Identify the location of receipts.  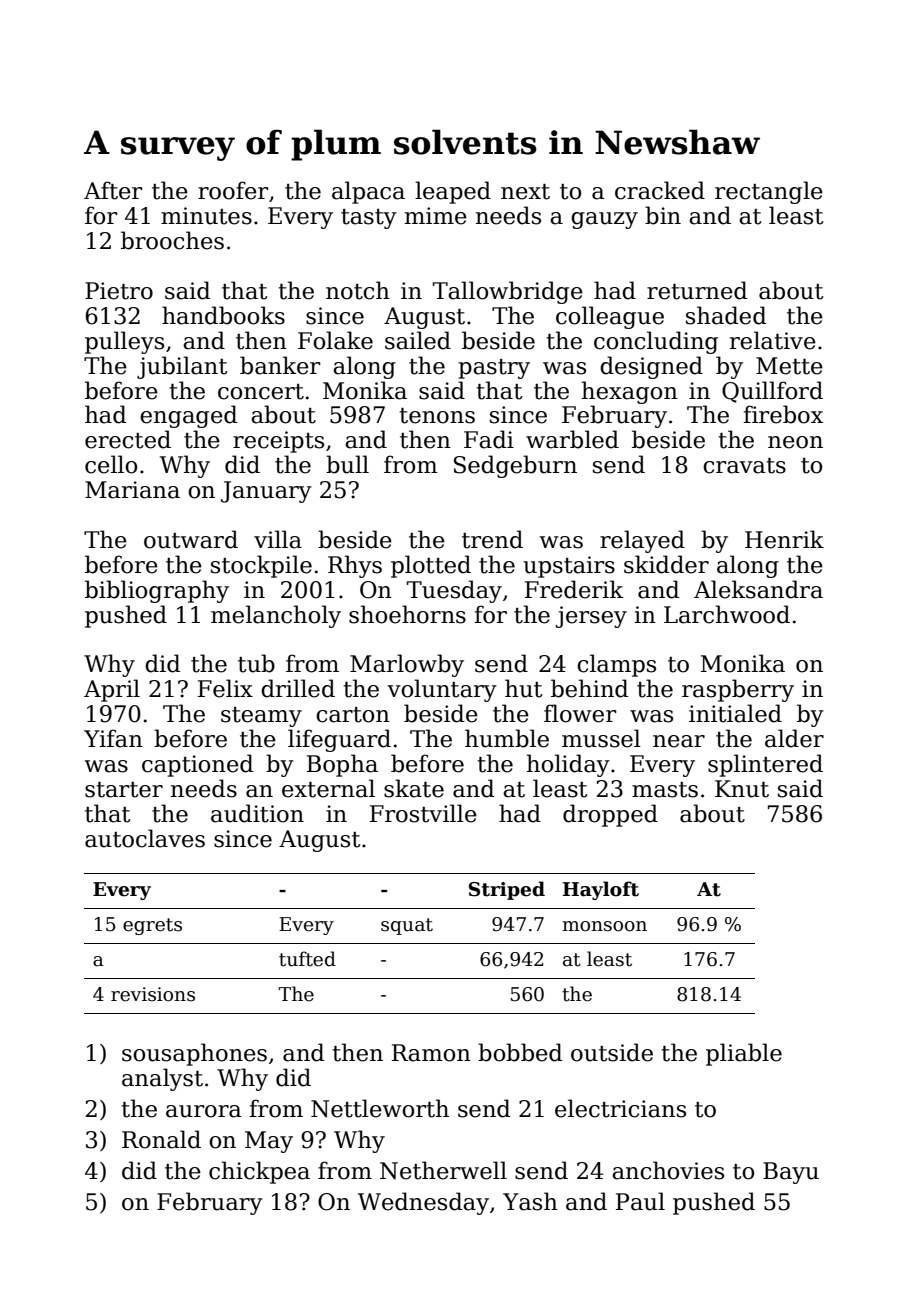
(278, 442).
